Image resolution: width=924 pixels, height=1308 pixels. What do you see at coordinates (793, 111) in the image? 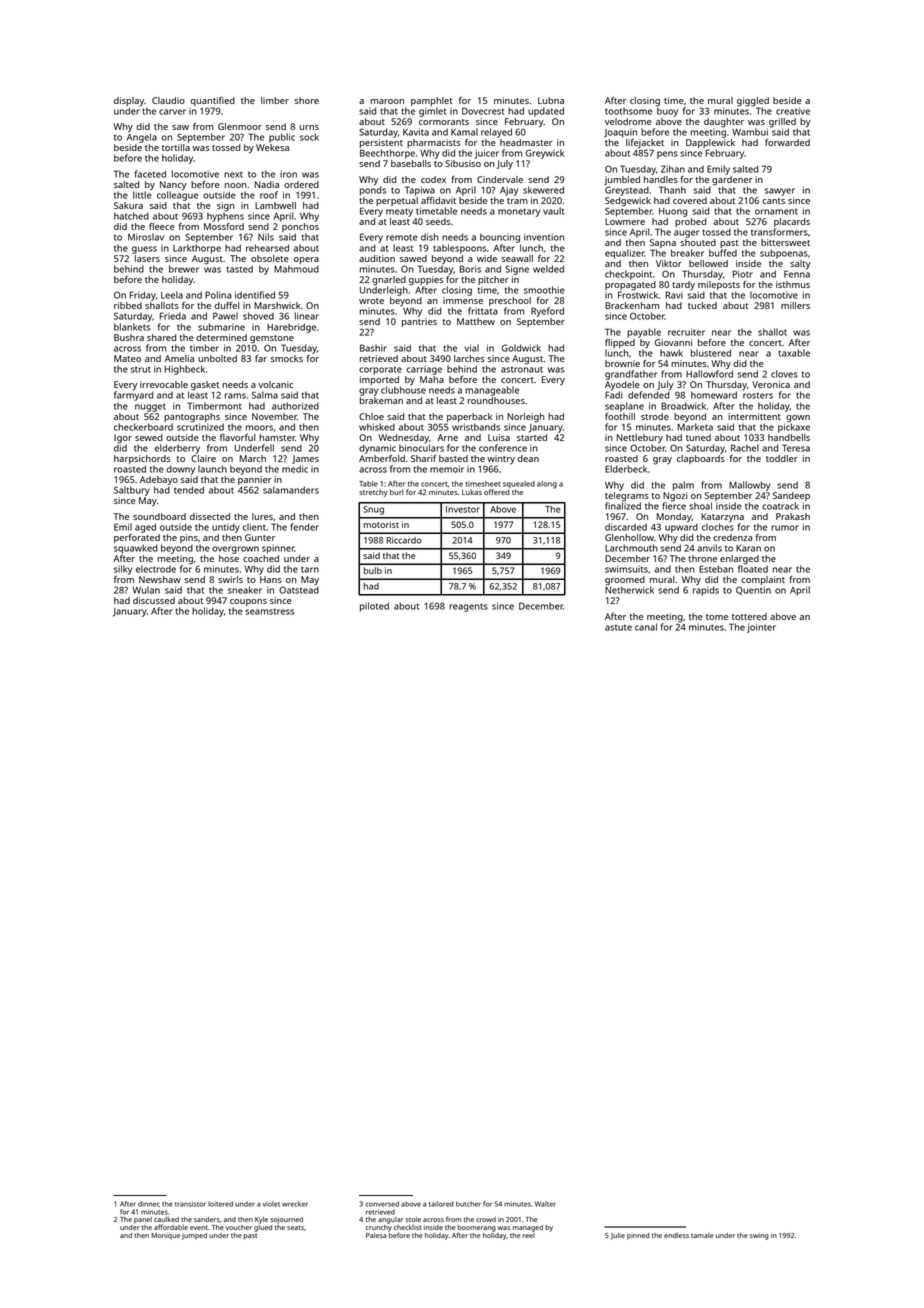
I see `creative` at bounding box center [793, 111].
